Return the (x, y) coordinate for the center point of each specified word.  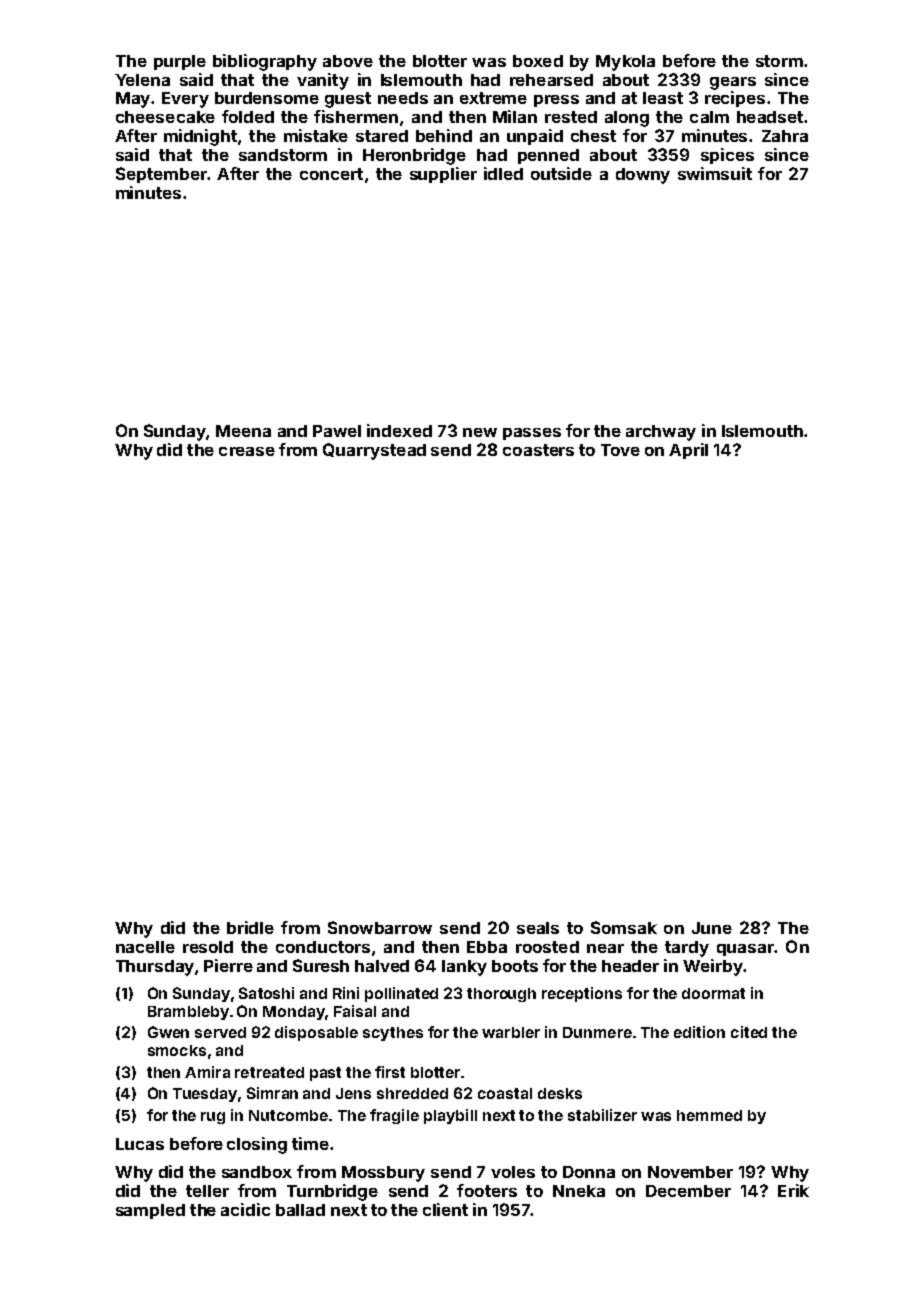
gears (733, 83)
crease (247, 451)
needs (403, 98)
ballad (300, 1210)
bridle (250, 927)
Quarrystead (374, 451)
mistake (316, 135)
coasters (538, 450)
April (688, 451)
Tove (620, 450)
